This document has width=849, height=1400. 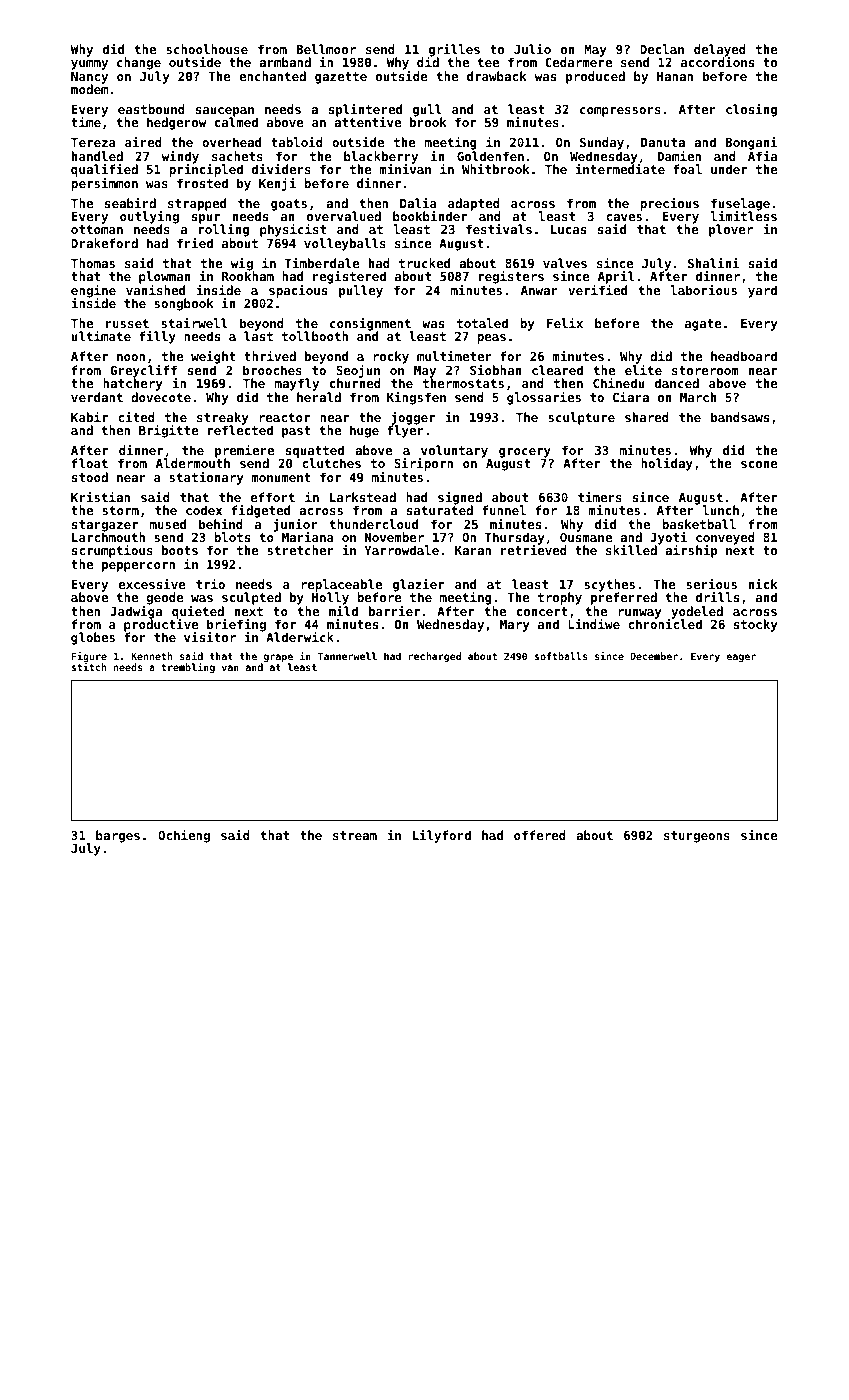 I want to click on Larkstead, so click(x=363, y=497).
